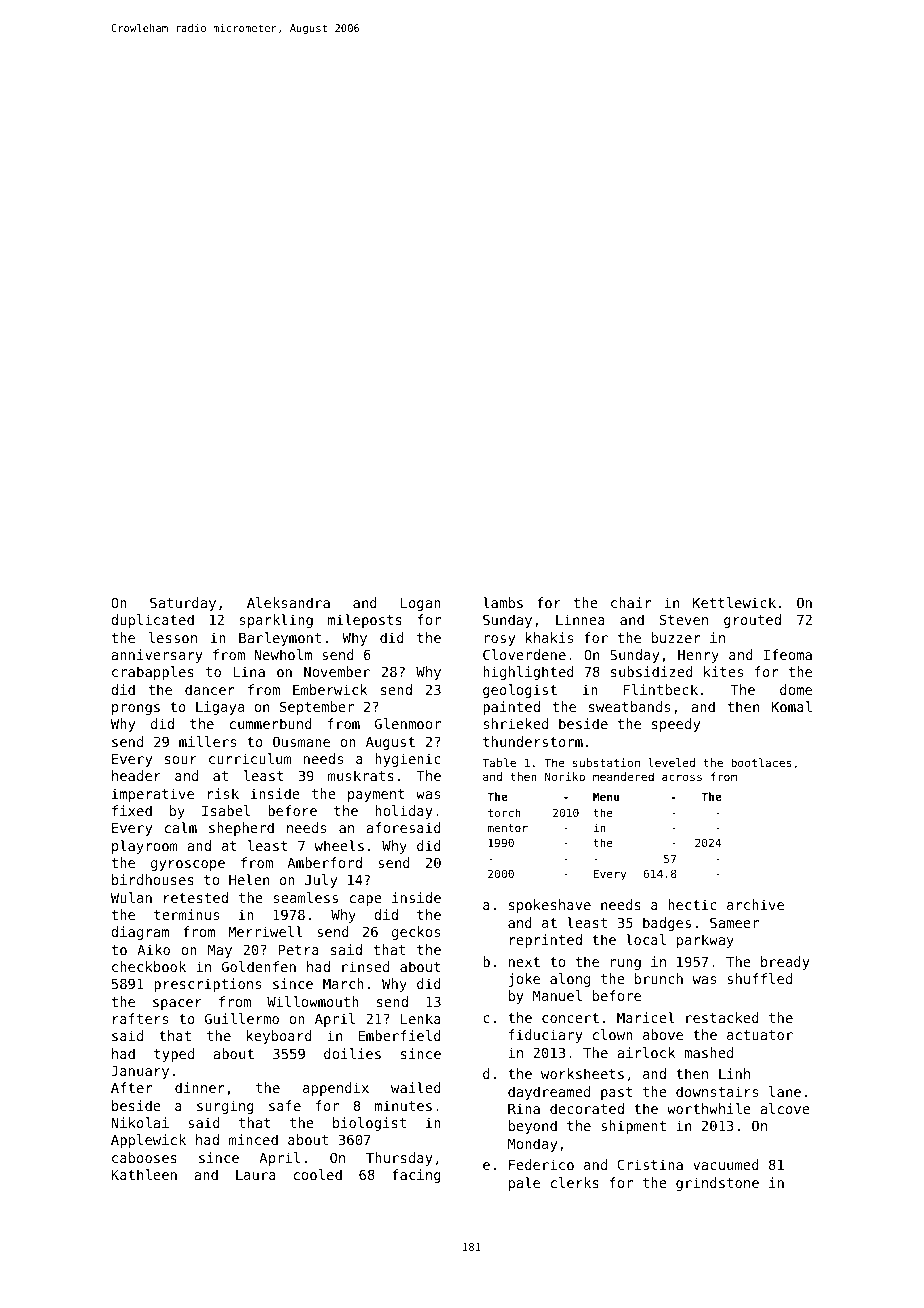 The height and width of the document is (1308, 924). I want to click on fixed, so click(132, 810).
